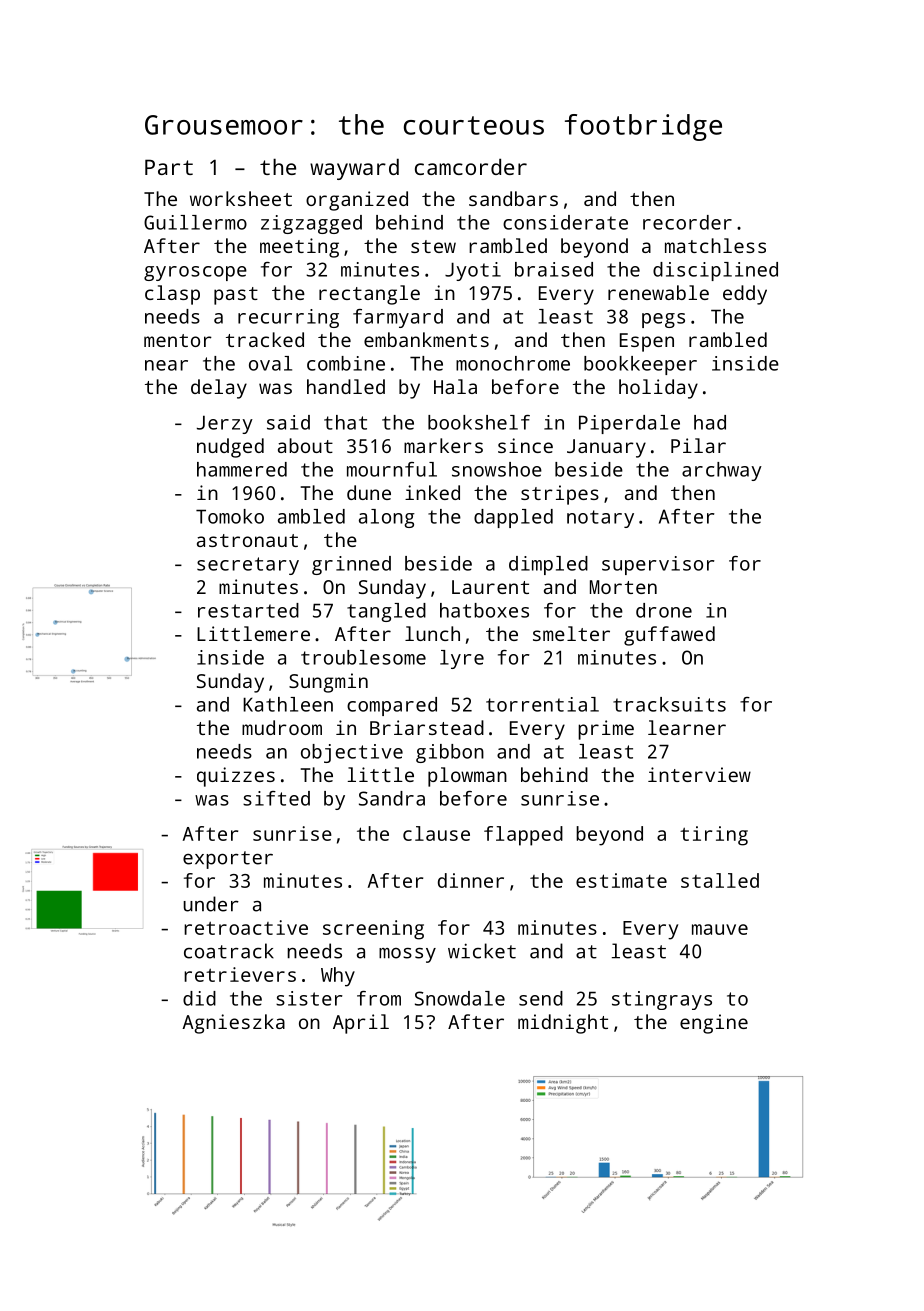  I want to click on learner, so click(687, 727).
